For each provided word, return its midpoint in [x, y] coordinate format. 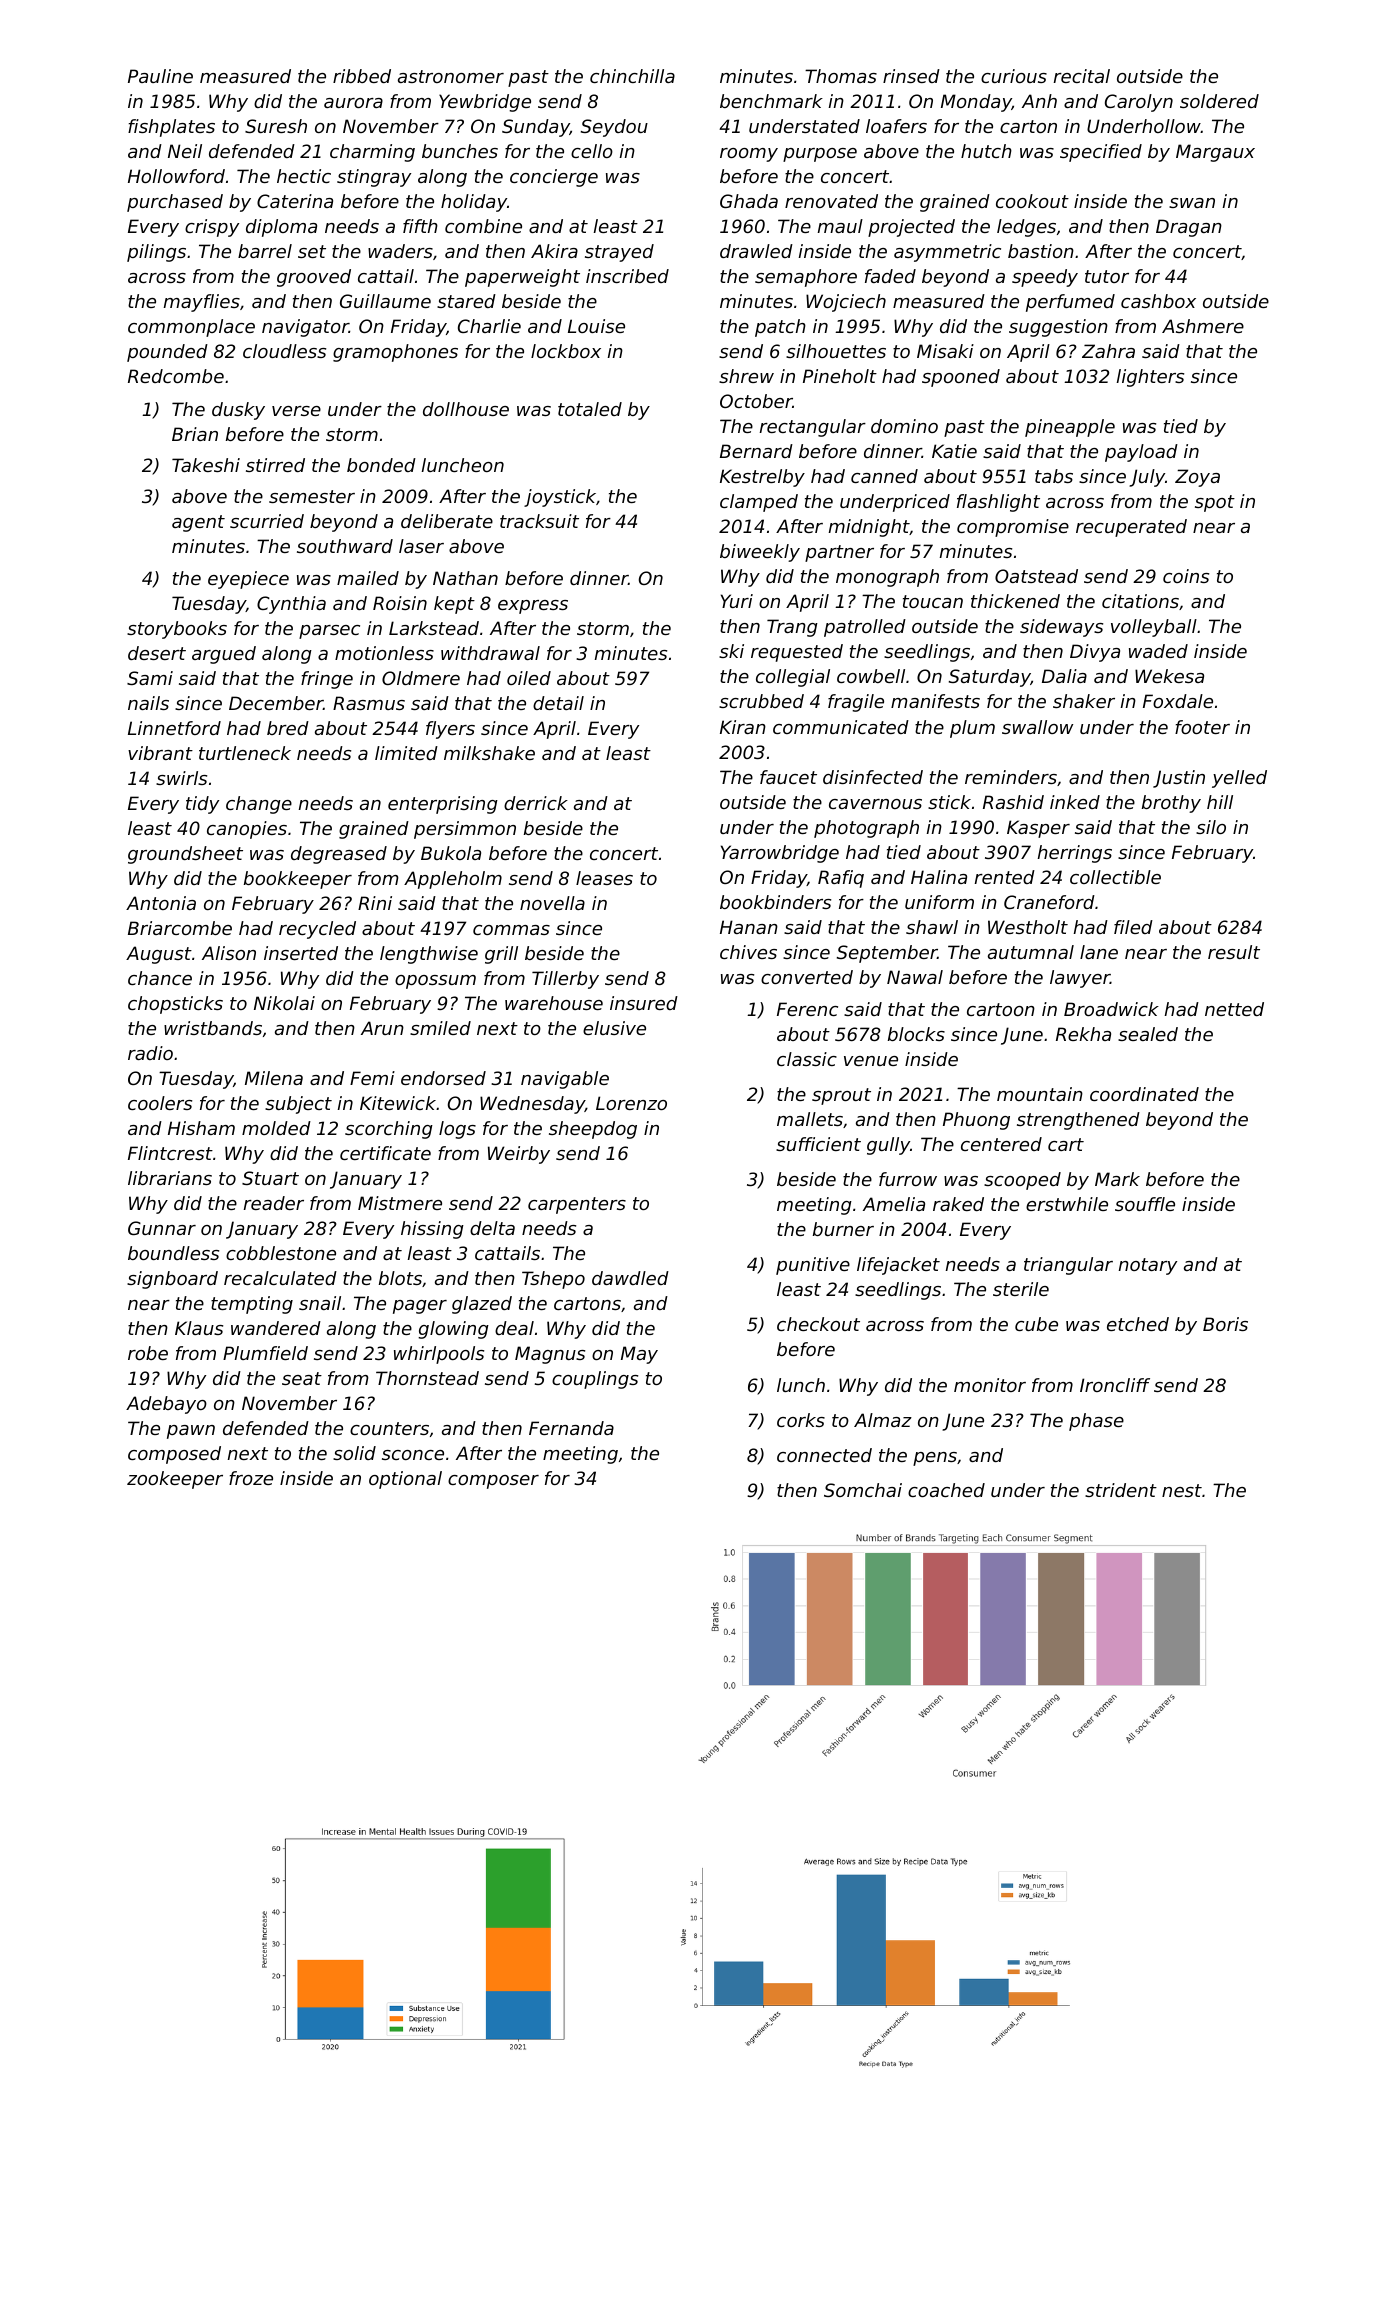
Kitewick [398, 1103]
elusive [614, 1028]
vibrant [160, 753]
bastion [1041, 251]
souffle [1145, 1204]
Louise [596, 326]
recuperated [1131, 528]
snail [320, 1303]
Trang [792, 628]
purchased [175, 203]
